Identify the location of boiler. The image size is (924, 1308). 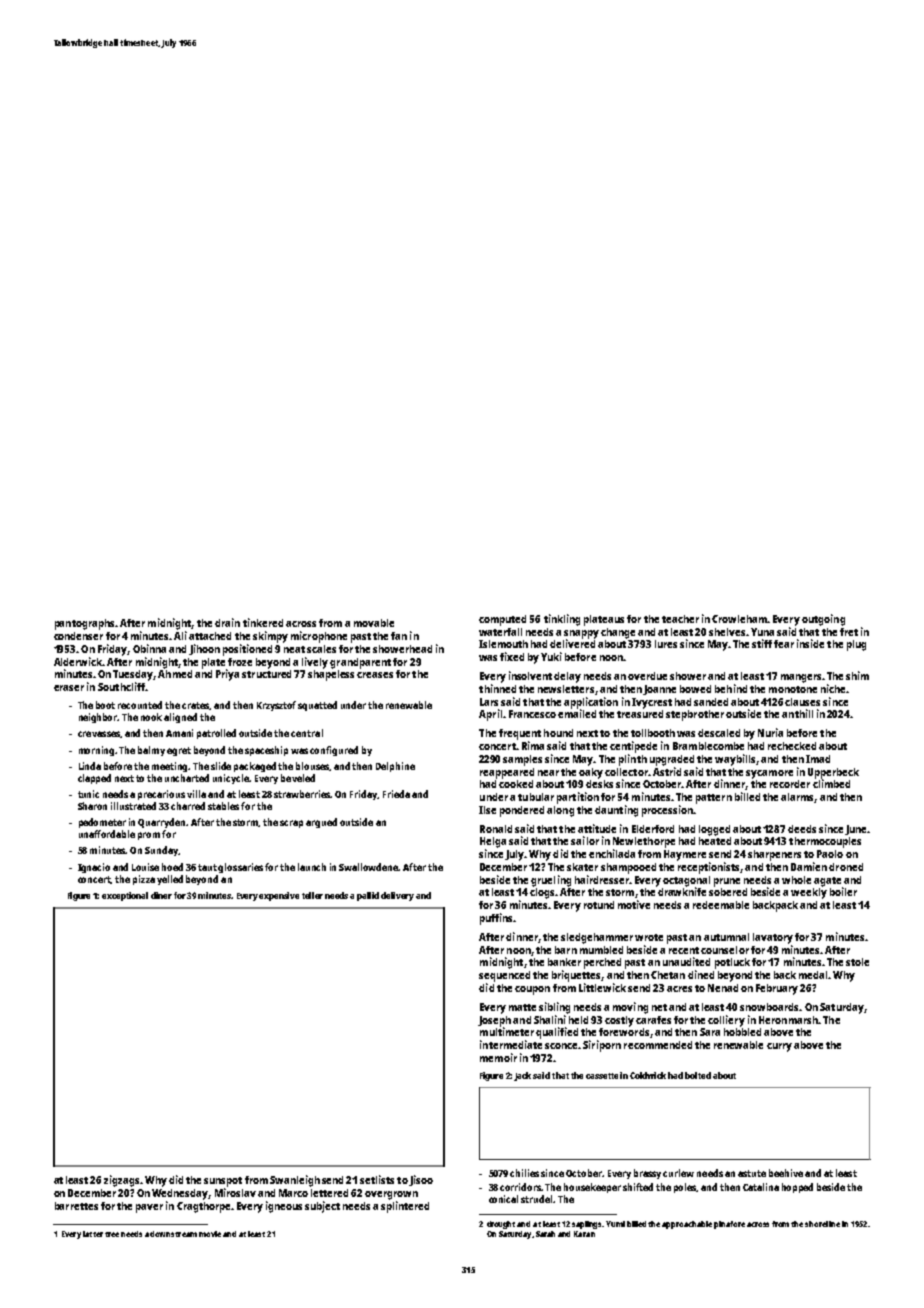
(843, 891).
